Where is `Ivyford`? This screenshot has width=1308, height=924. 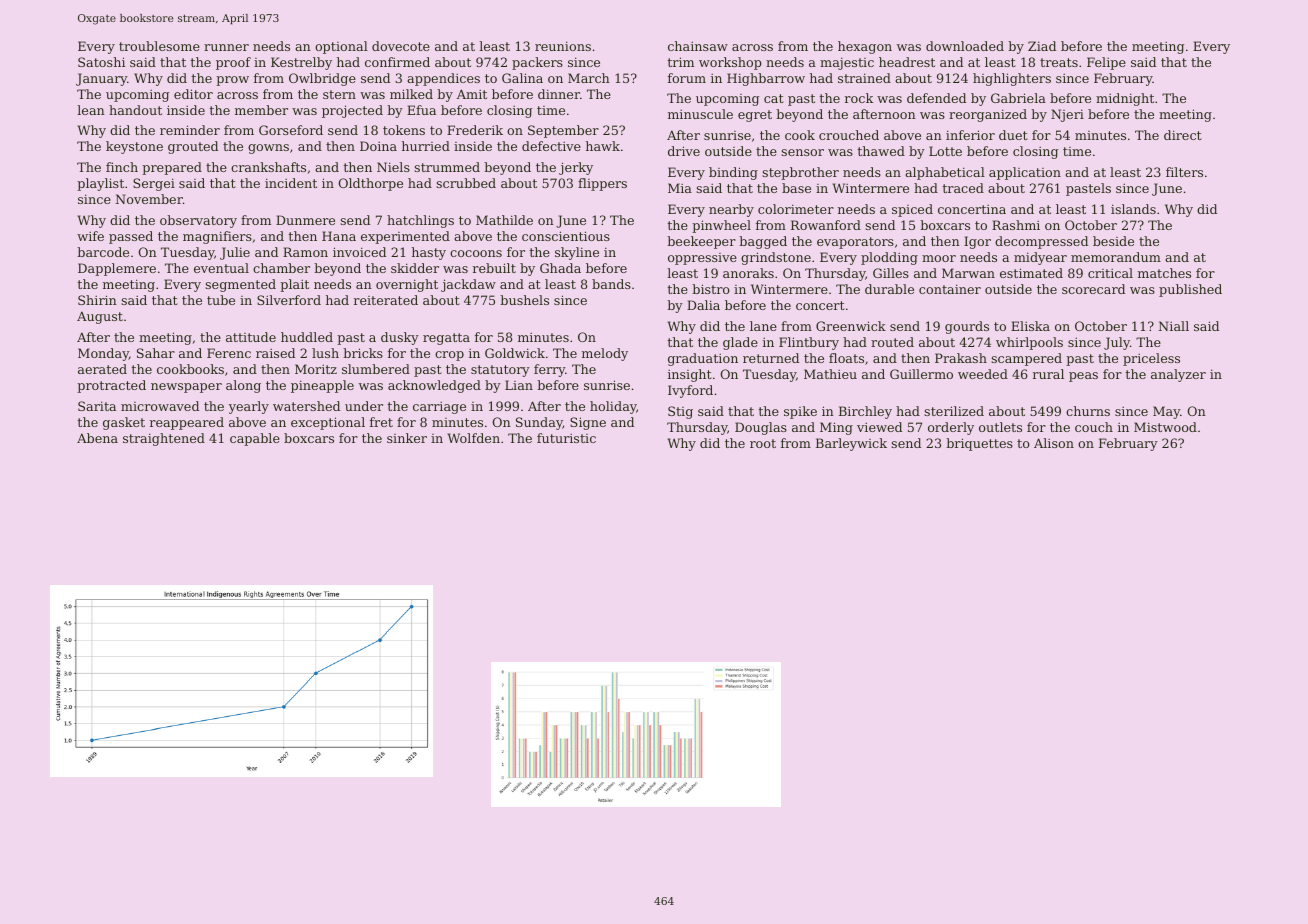
Ivyford is located at coordinates (690, 391).
